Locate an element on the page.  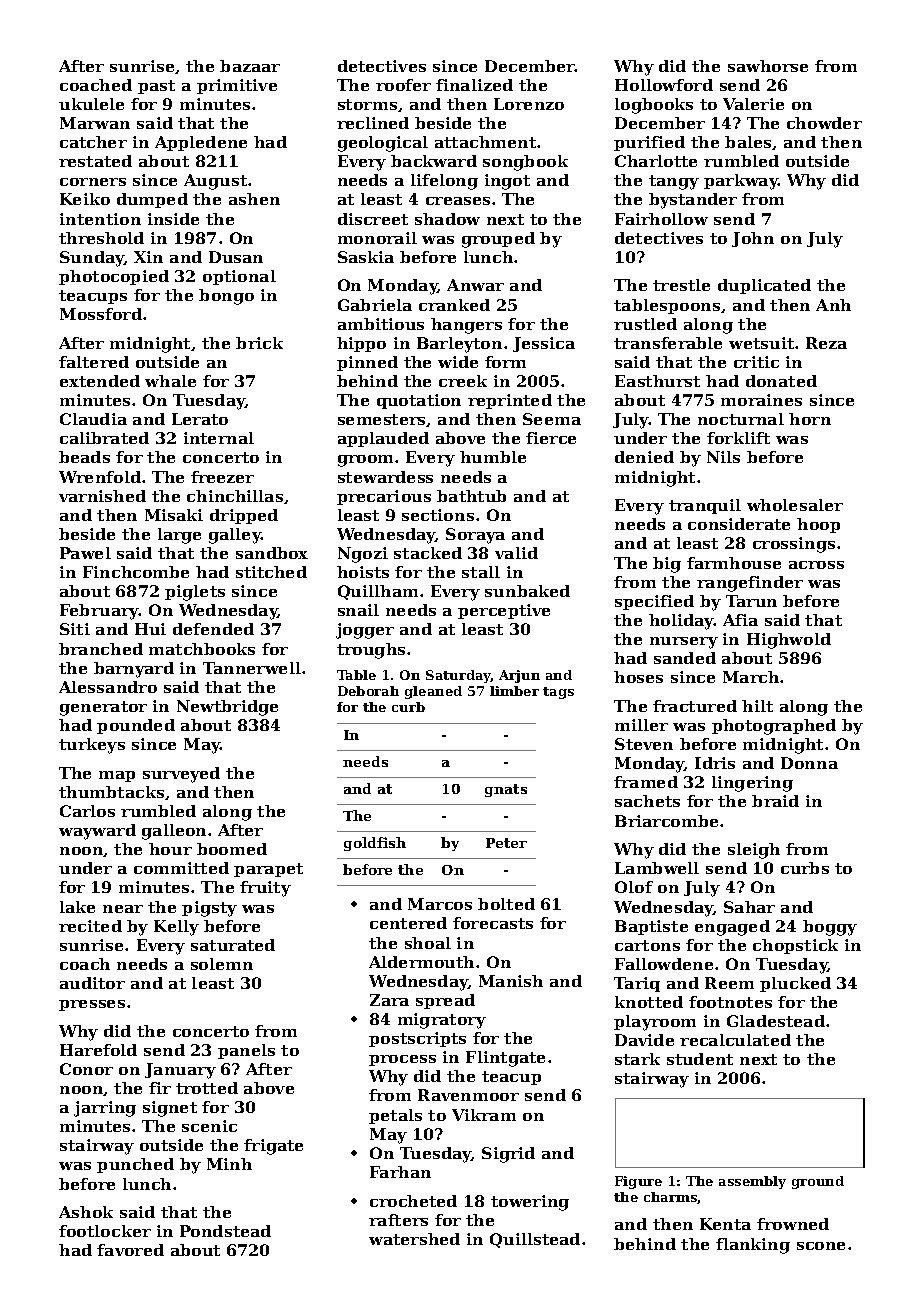
Farhan is located at coordinates (400, 1172).
